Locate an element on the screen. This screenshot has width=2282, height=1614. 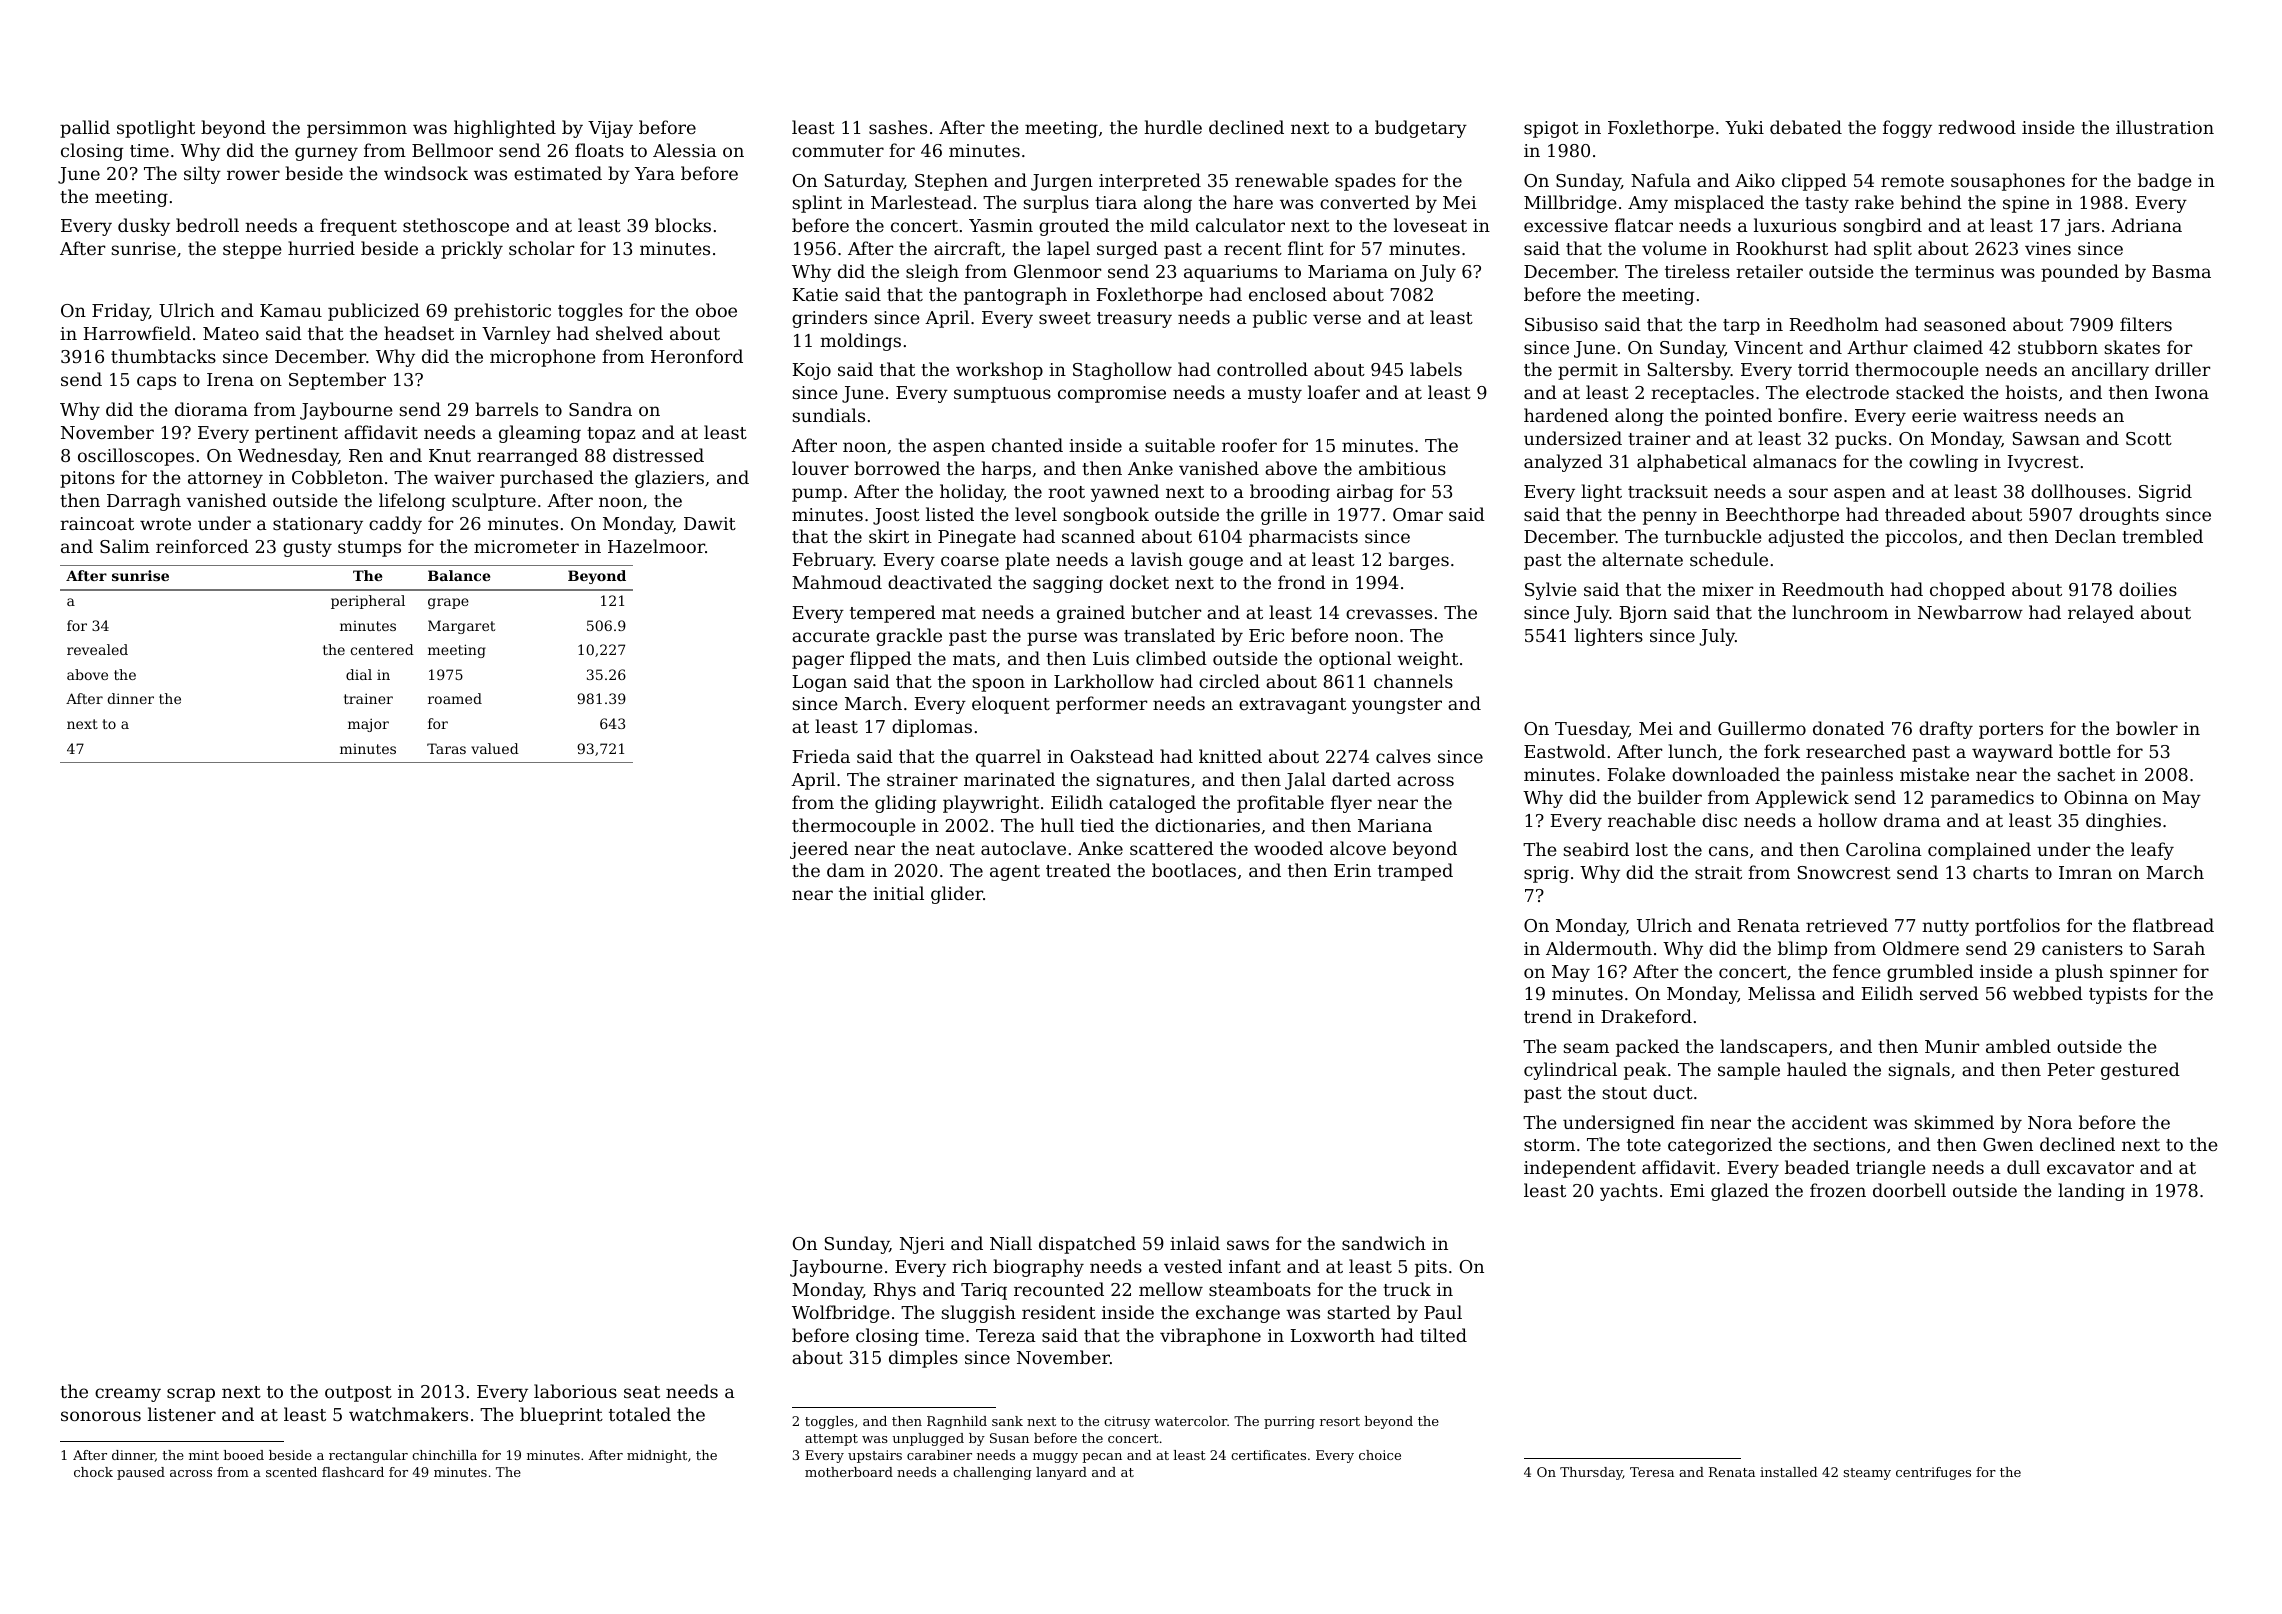
inlaid is located at coordinates (1195, 1243).
